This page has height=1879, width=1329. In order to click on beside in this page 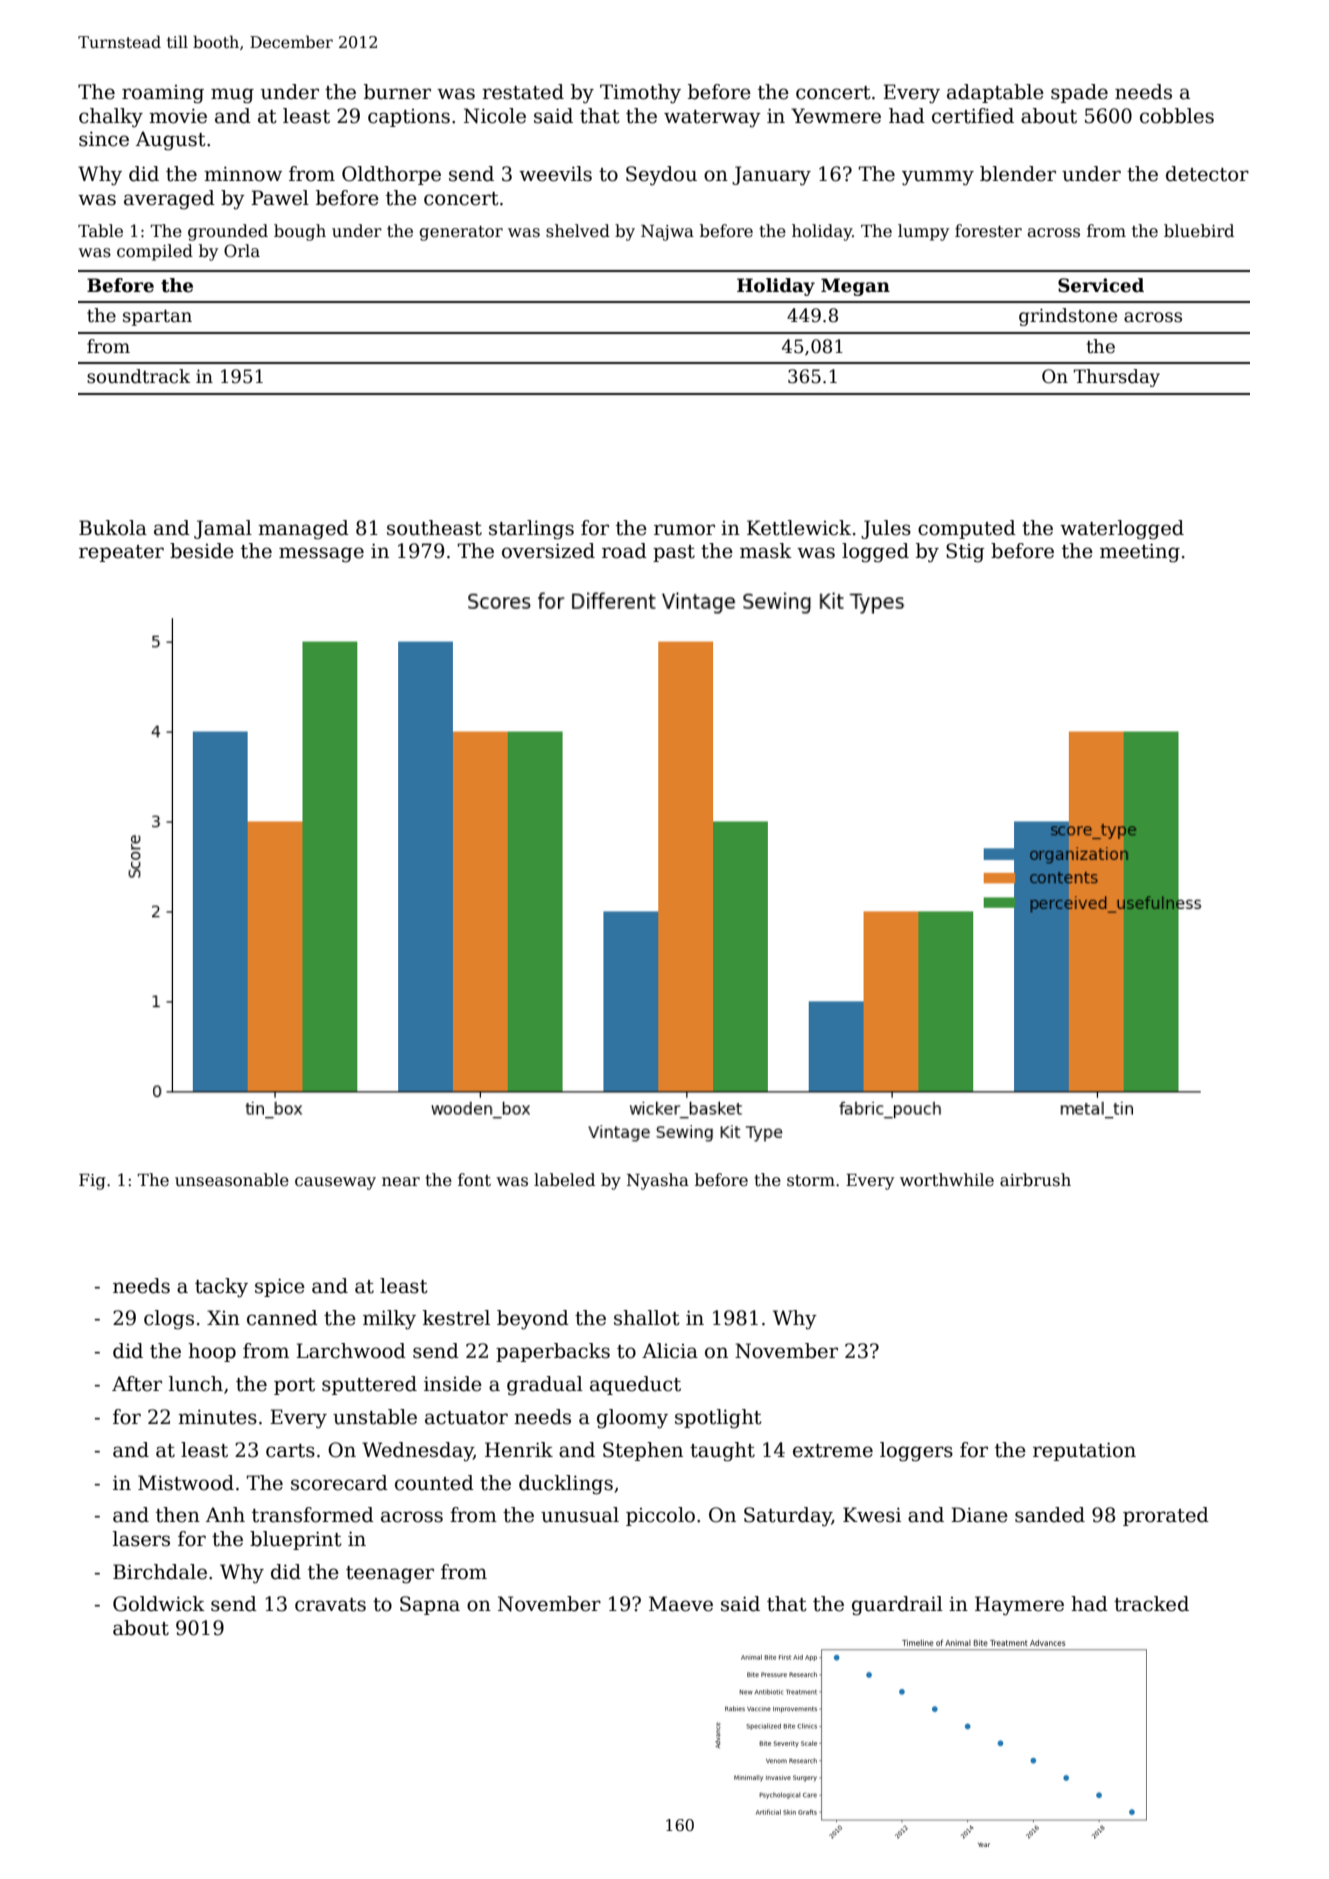, I will do `click(202, 551)`.
